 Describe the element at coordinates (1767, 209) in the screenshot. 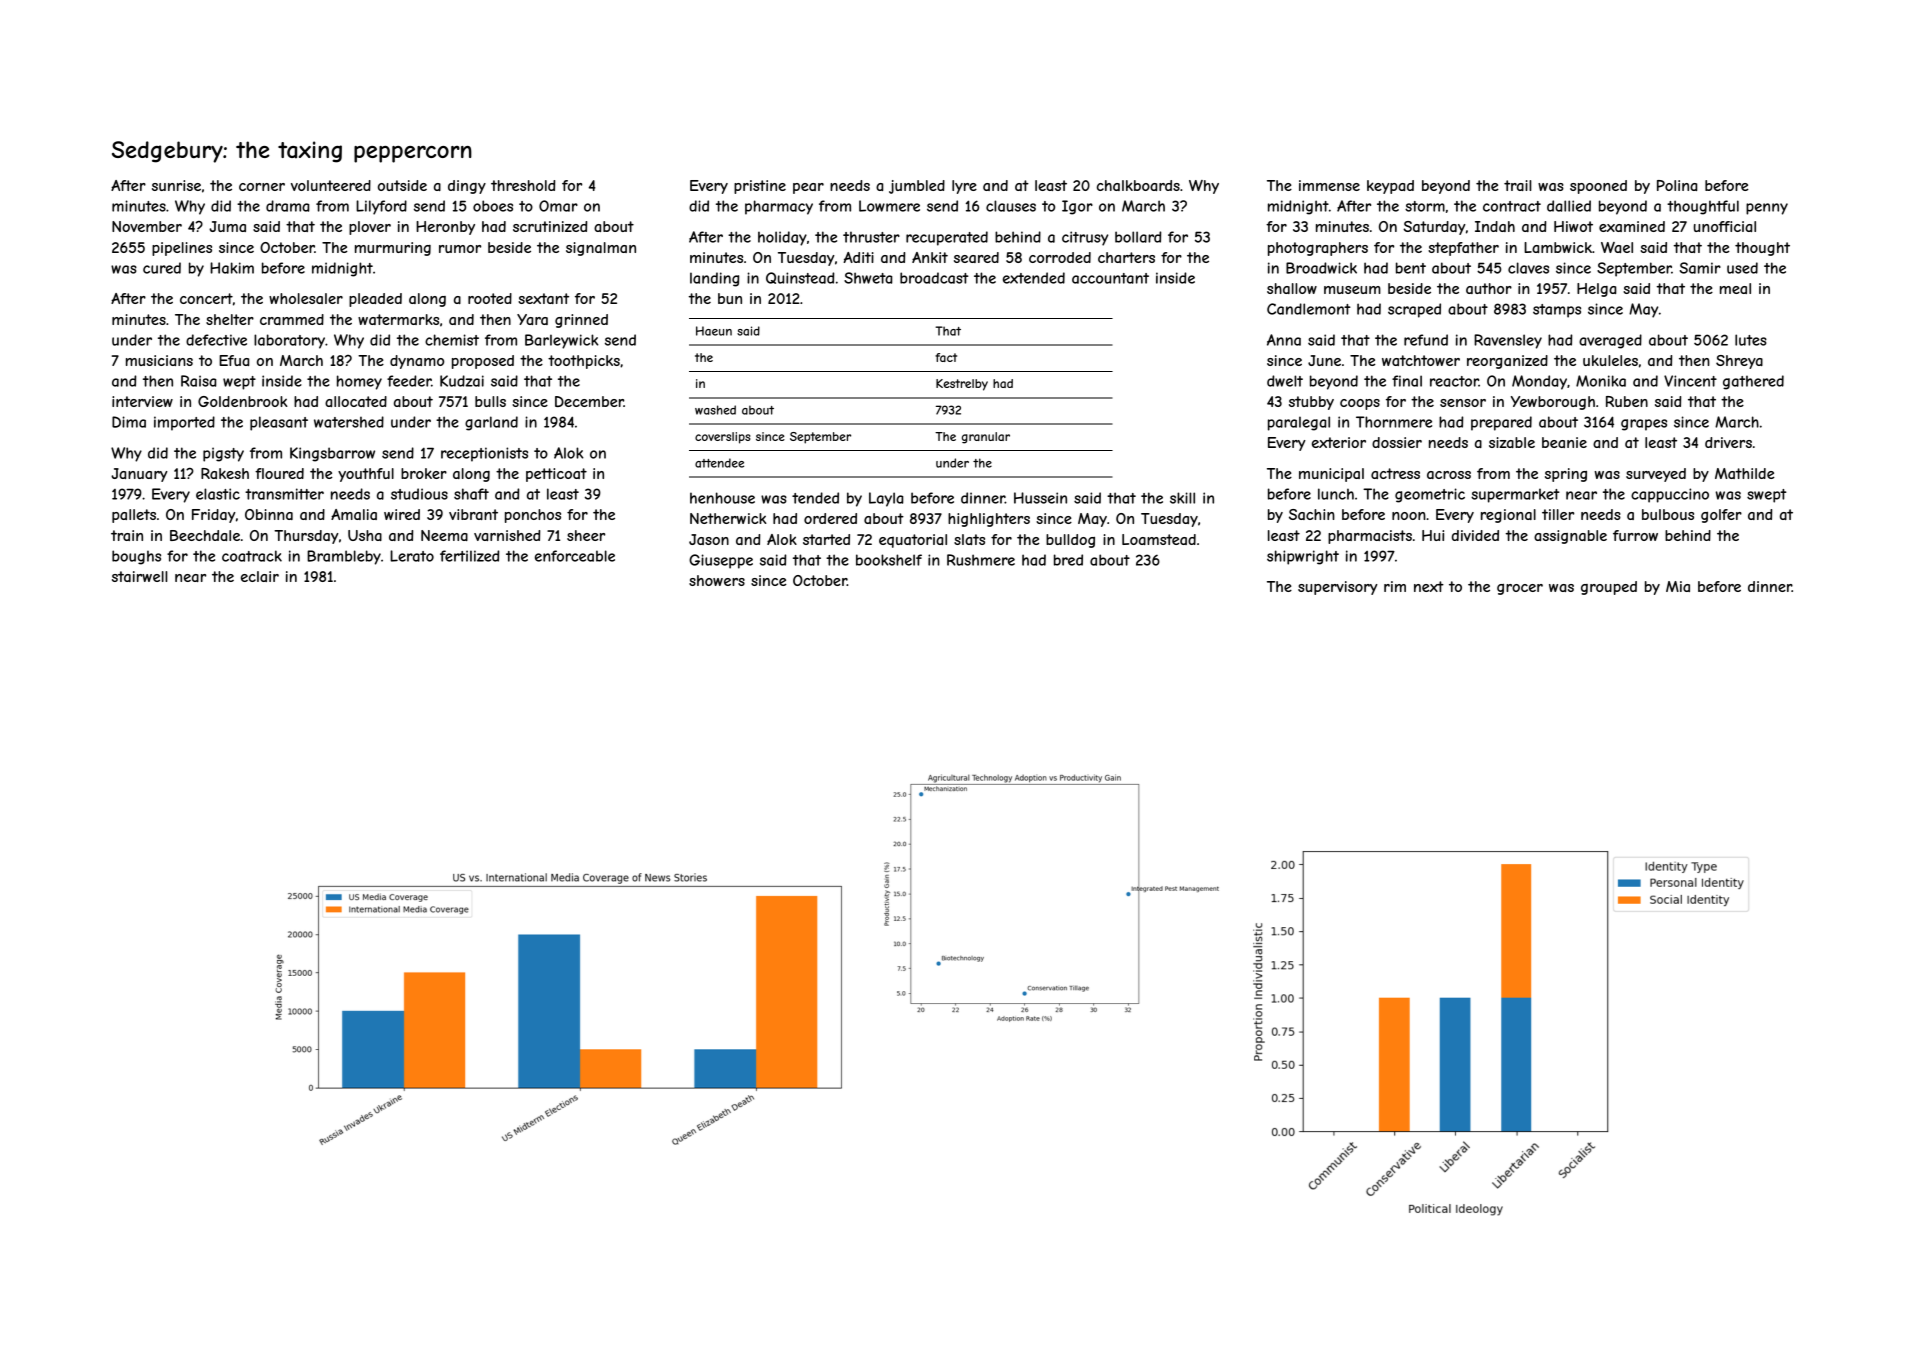

I see `penny` at that location.
